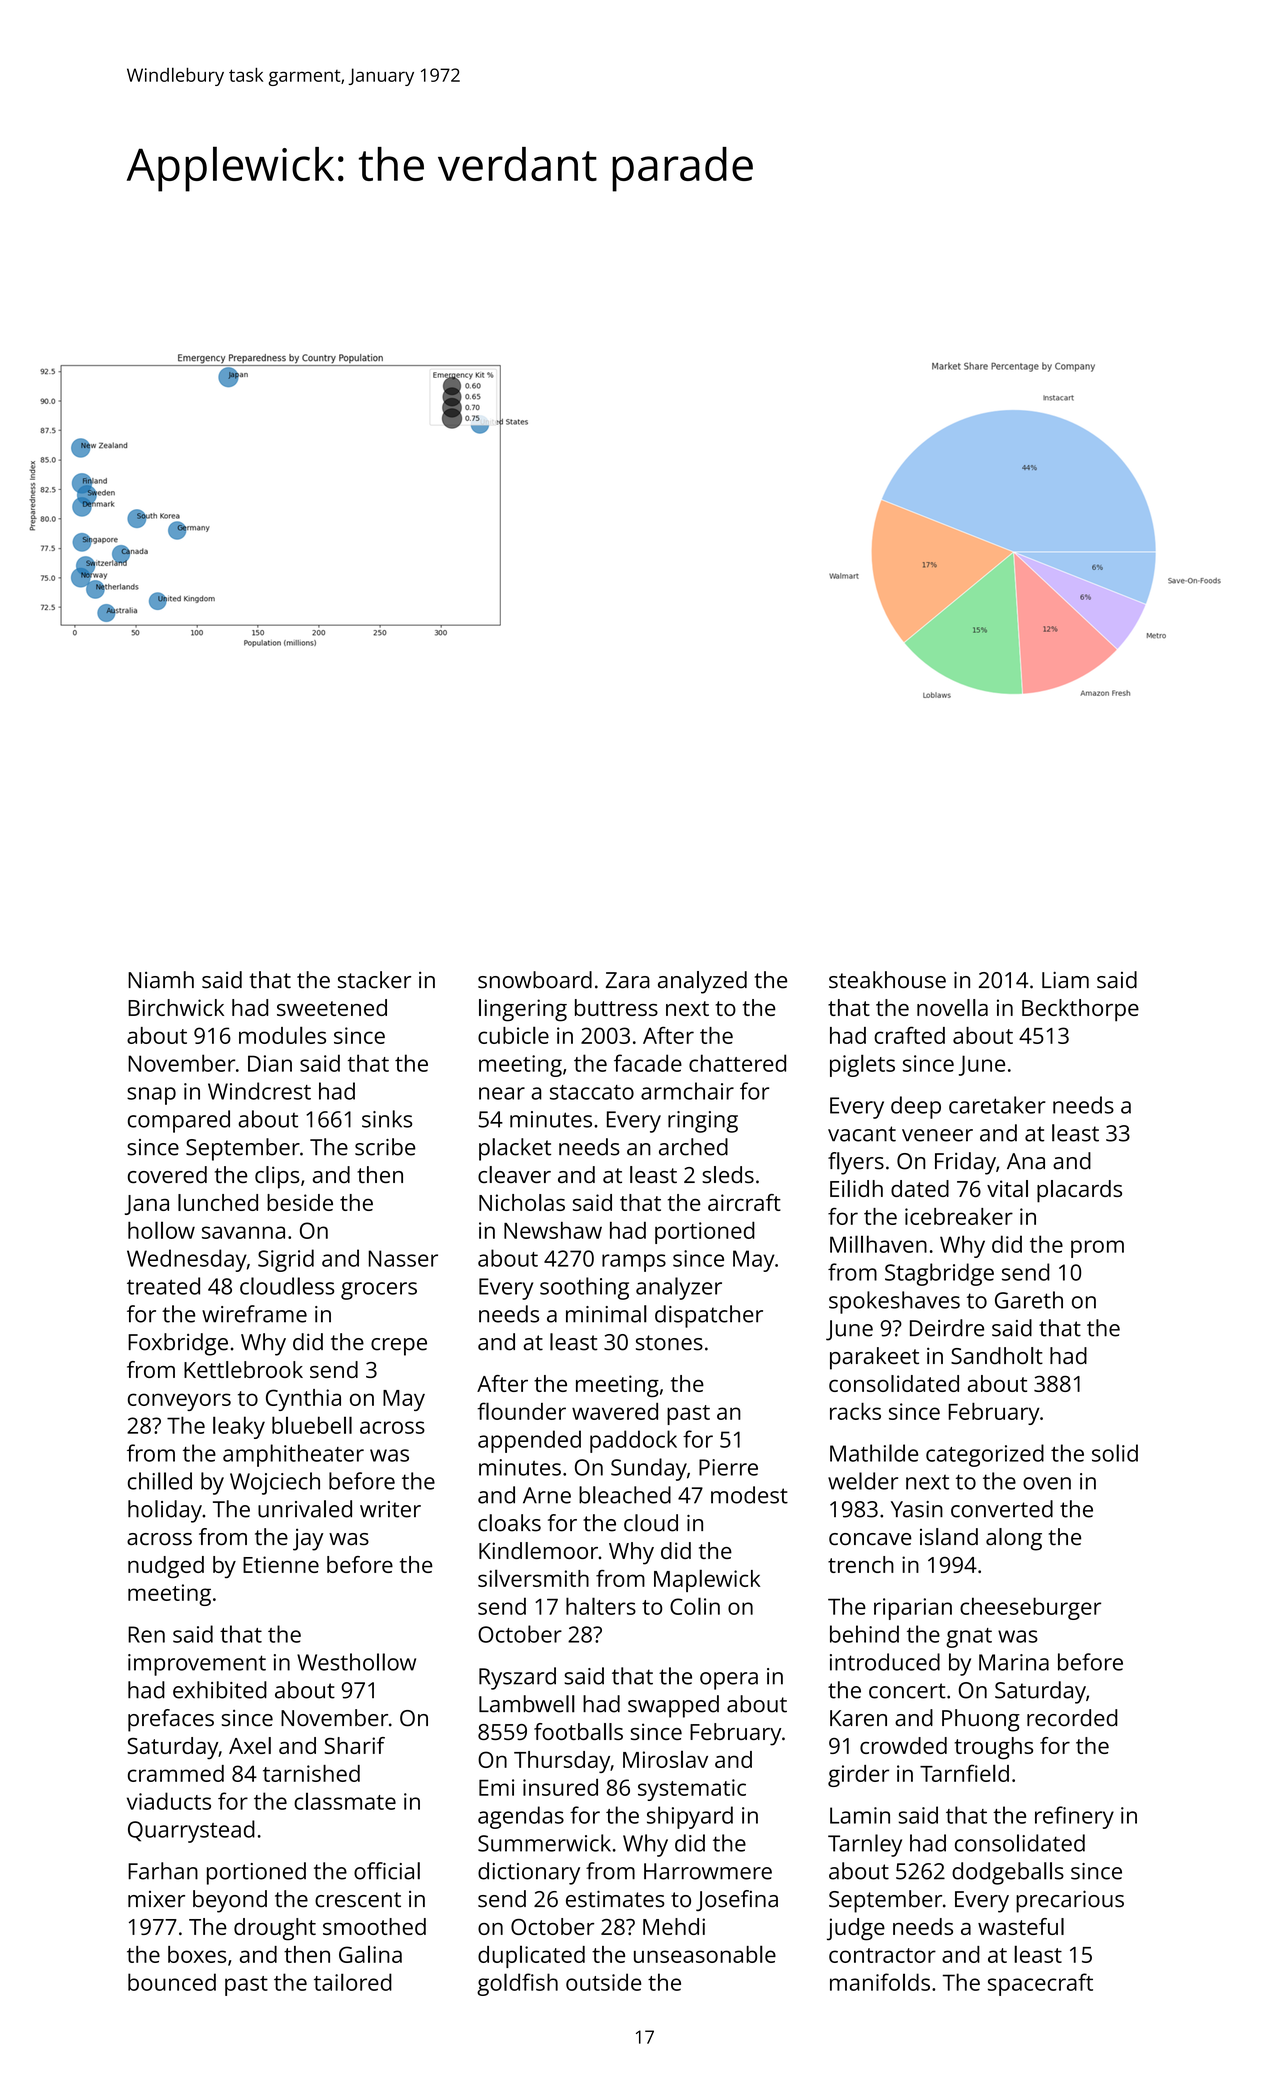 Image resolution: width=1268 pixels, height=2089 pixels. What do you see at coordinates (1008, 1873) in the screenshot?
I see `dodgeballs` at bounding box center [1008, 1873].
